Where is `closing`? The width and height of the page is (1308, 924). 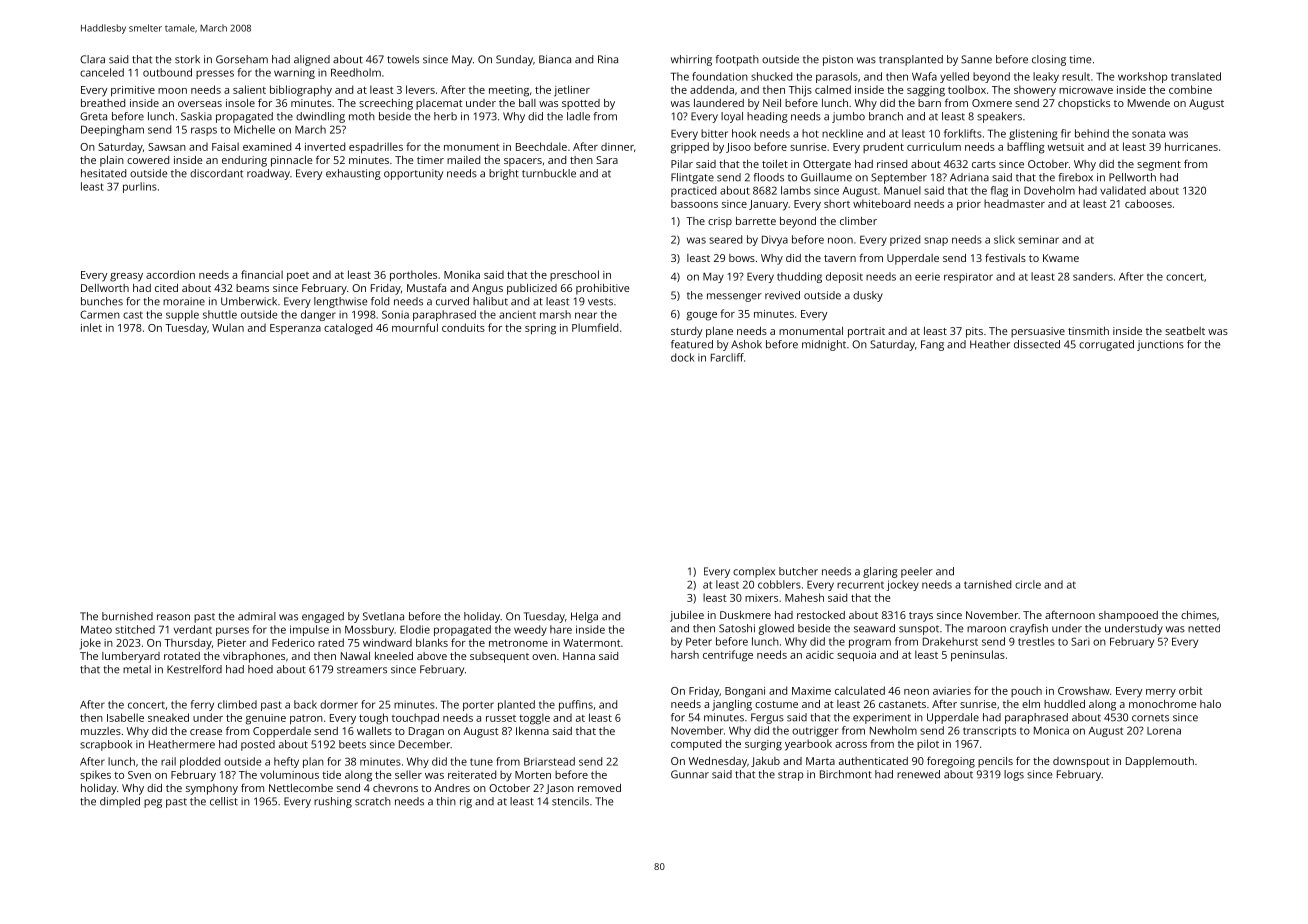 closing is located at coordinates (1049, 60).
